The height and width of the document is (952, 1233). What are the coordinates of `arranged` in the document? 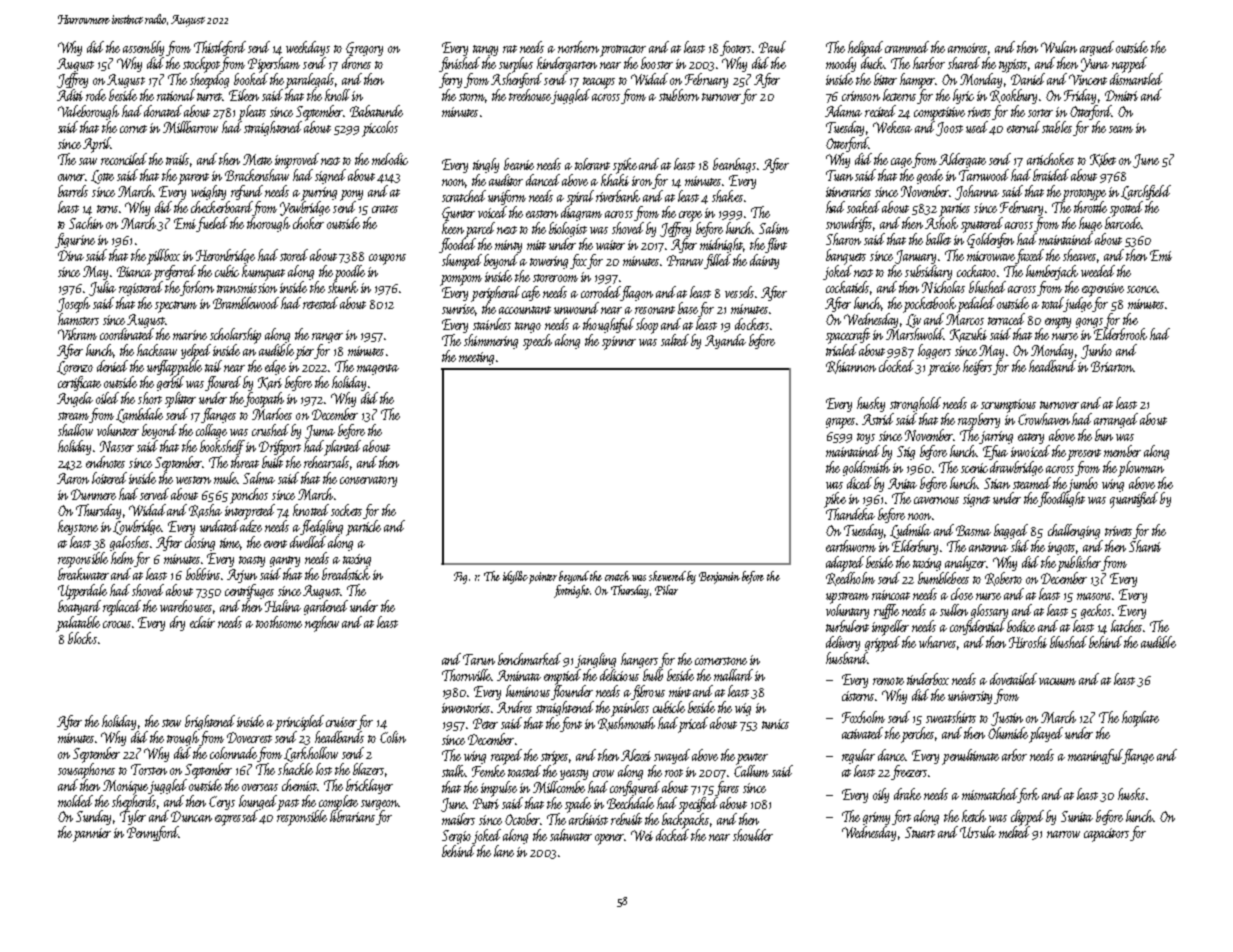 It's located at (1116, 420).
